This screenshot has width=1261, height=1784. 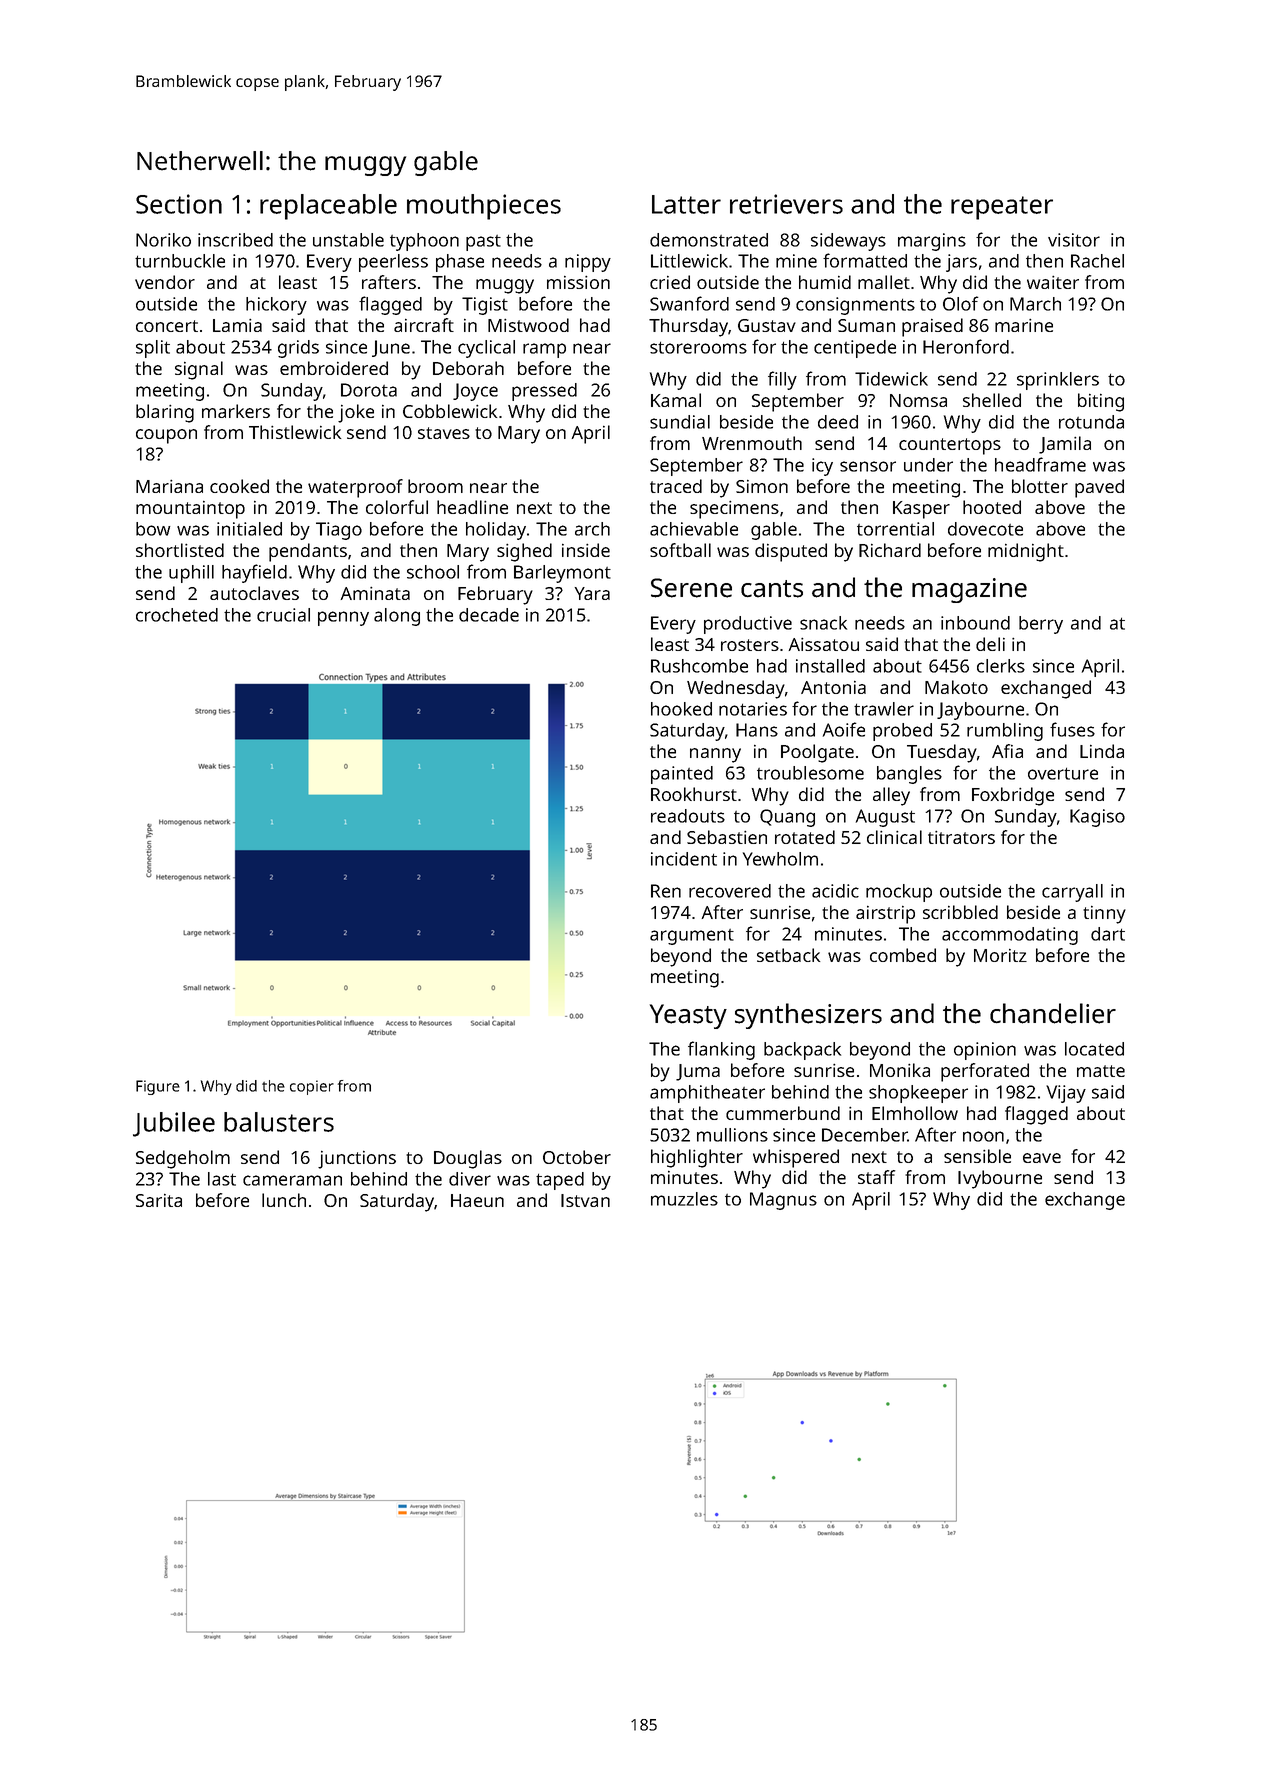 I want to click on Kasper, so click(x=921, y=510).
